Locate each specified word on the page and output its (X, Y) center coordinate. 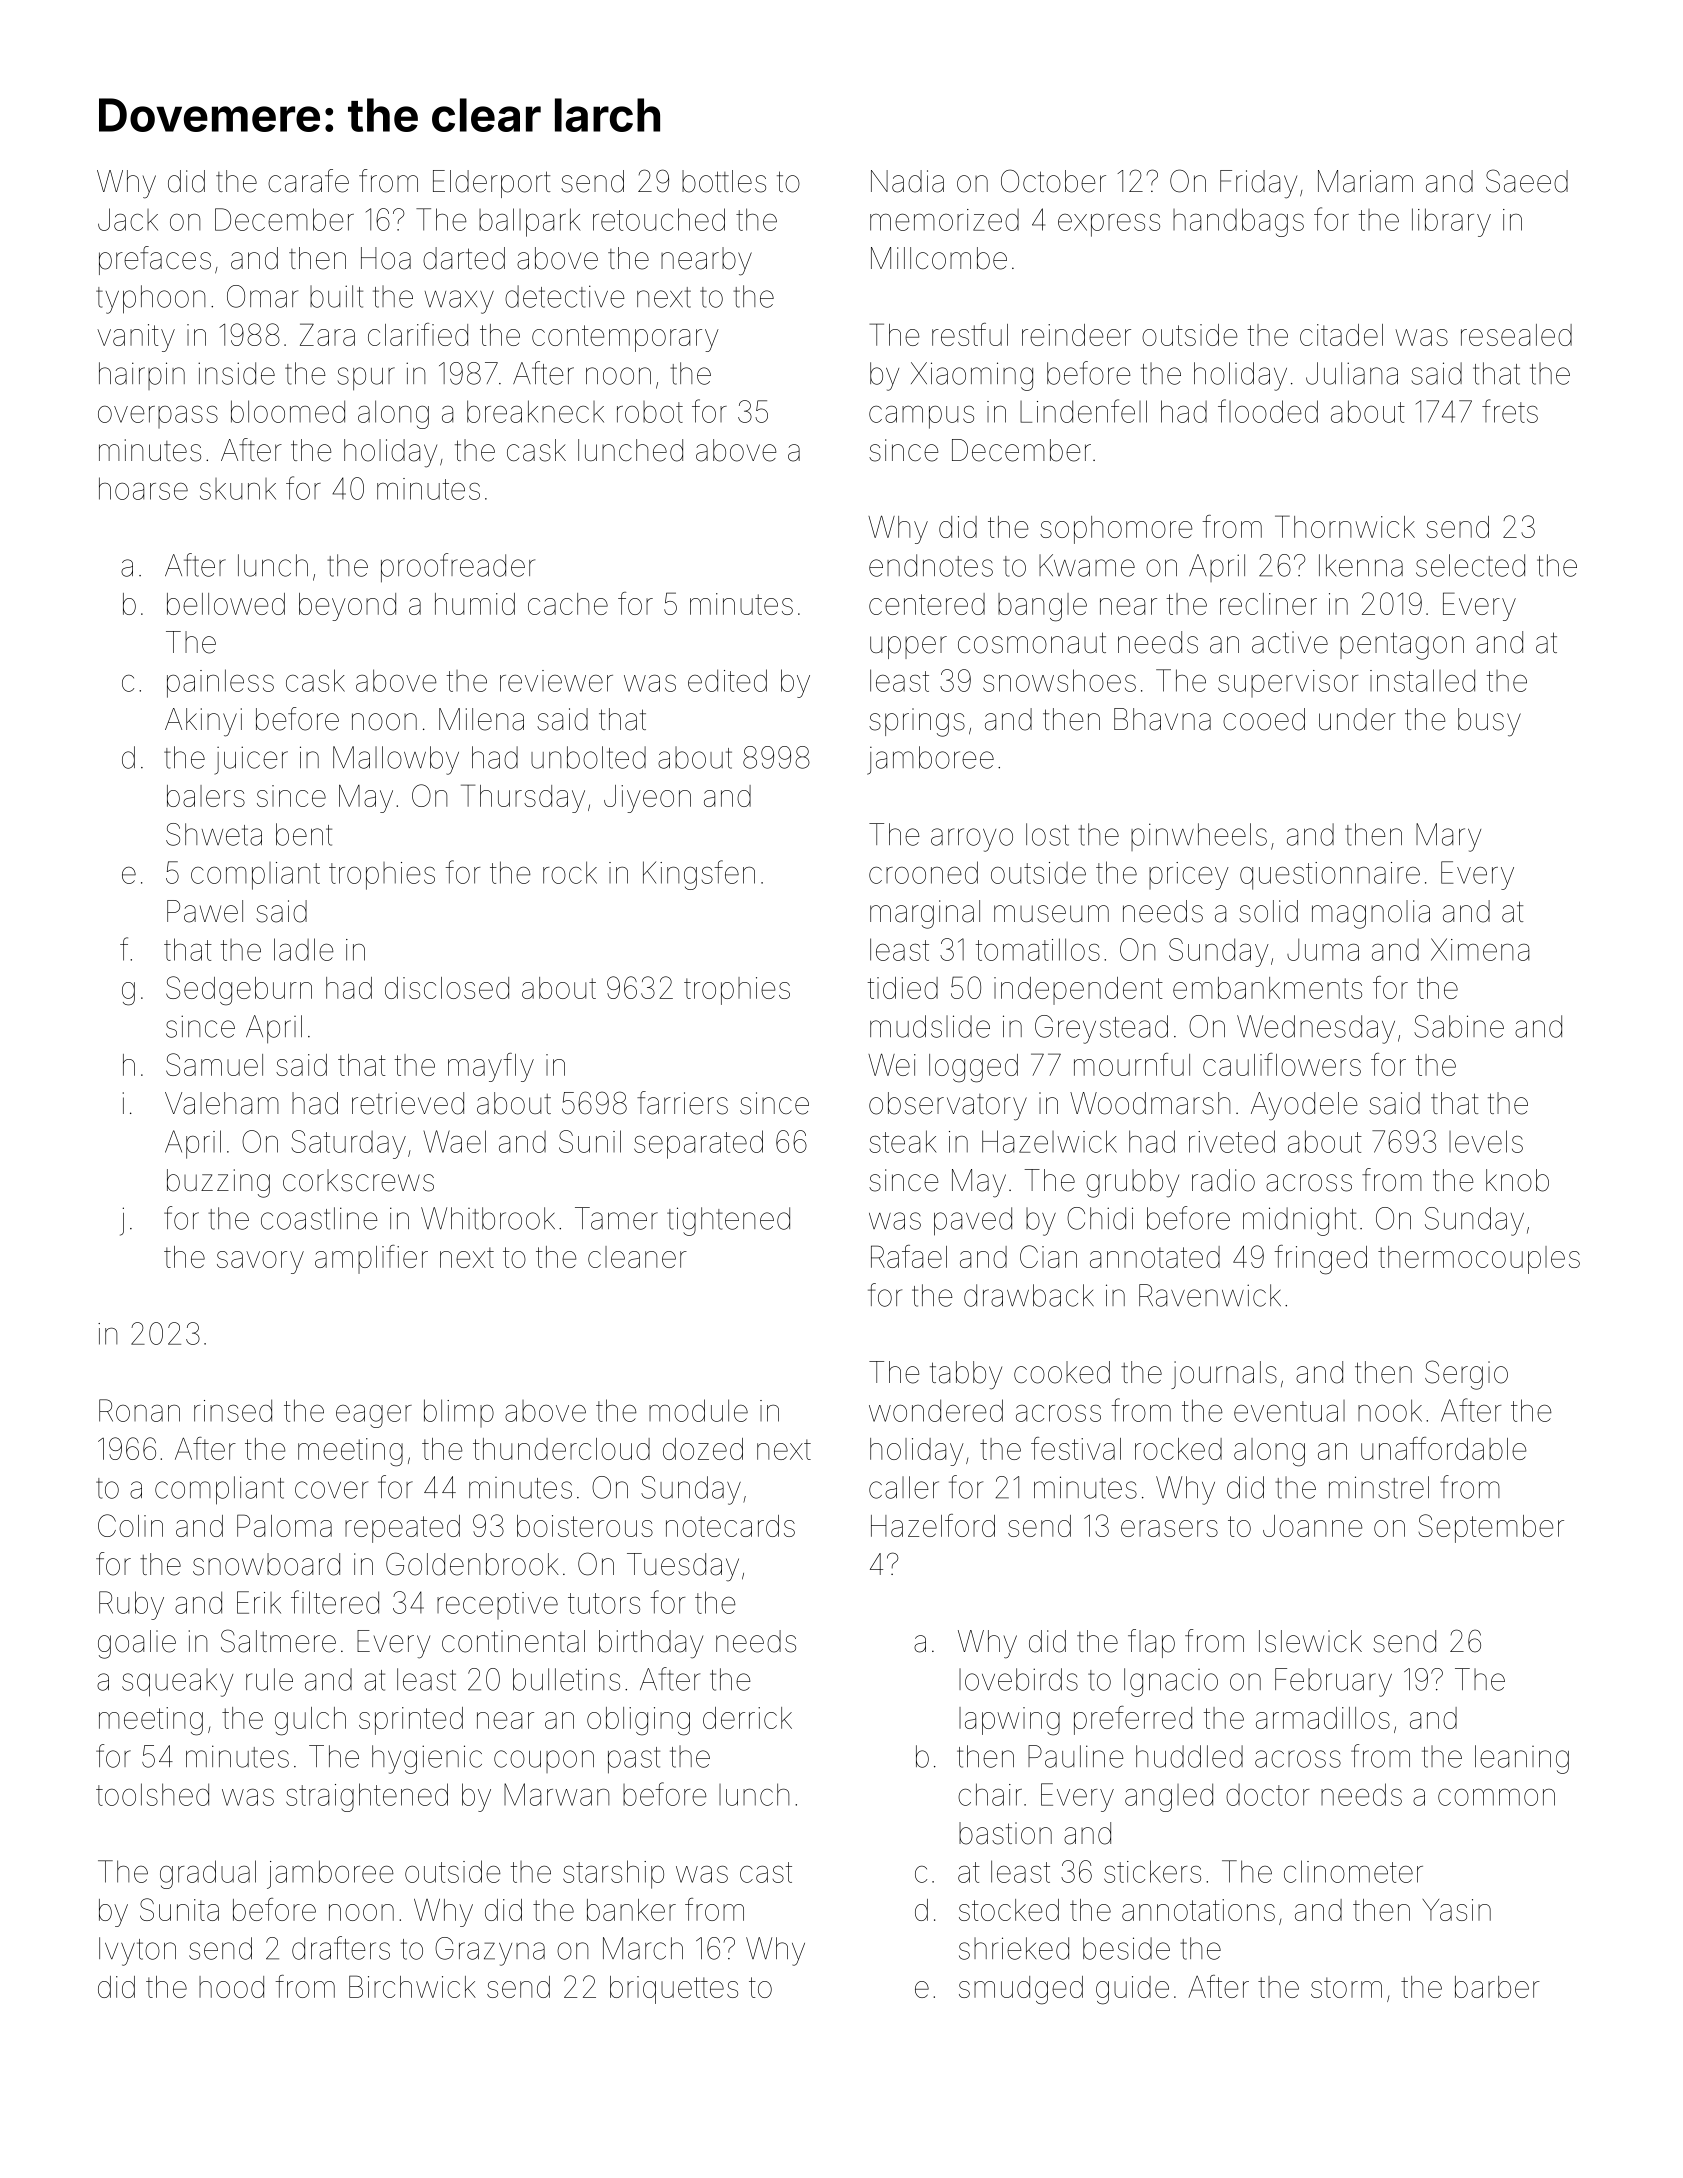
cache (568, 604)
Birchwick (412, 1986)
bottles (724, 181)
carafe (308, 181)
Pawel (205, 911)
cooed (1264, 719)
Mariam (1365, 181)
